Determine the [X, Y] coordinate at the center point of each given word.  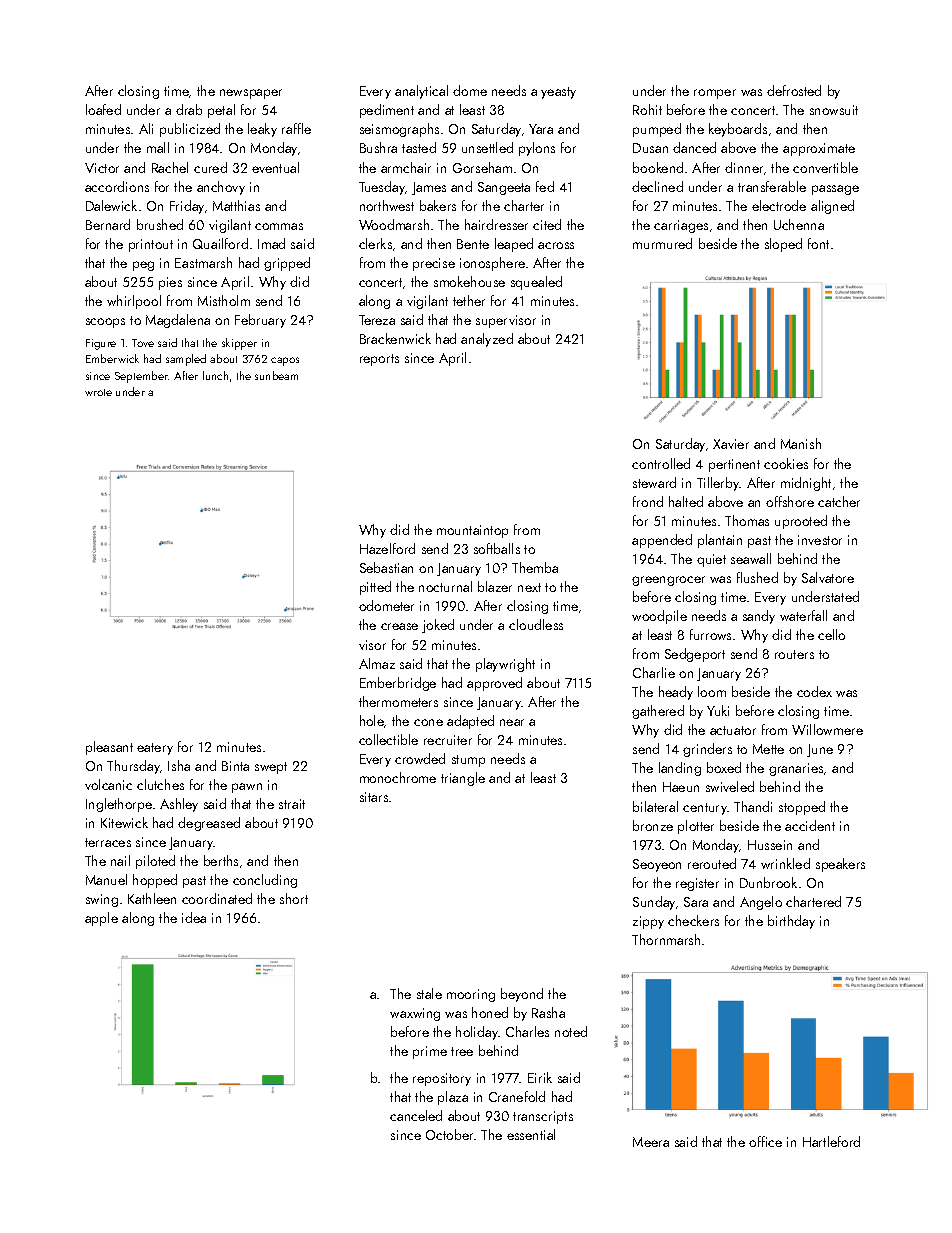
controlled [661, 463]
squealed [536, 283]
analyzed [487, 340]
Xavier [731, 444]
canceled [416, 1115]
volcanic [108, 784]
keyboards [738, 130]
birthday [791, 922]
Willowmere [827, 729]
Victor [102, 168]
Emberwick [112, 358]
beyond [522, 995]
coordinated [217, 898]
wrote [98, 392]
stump [468, 761]
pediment [387, 111]
